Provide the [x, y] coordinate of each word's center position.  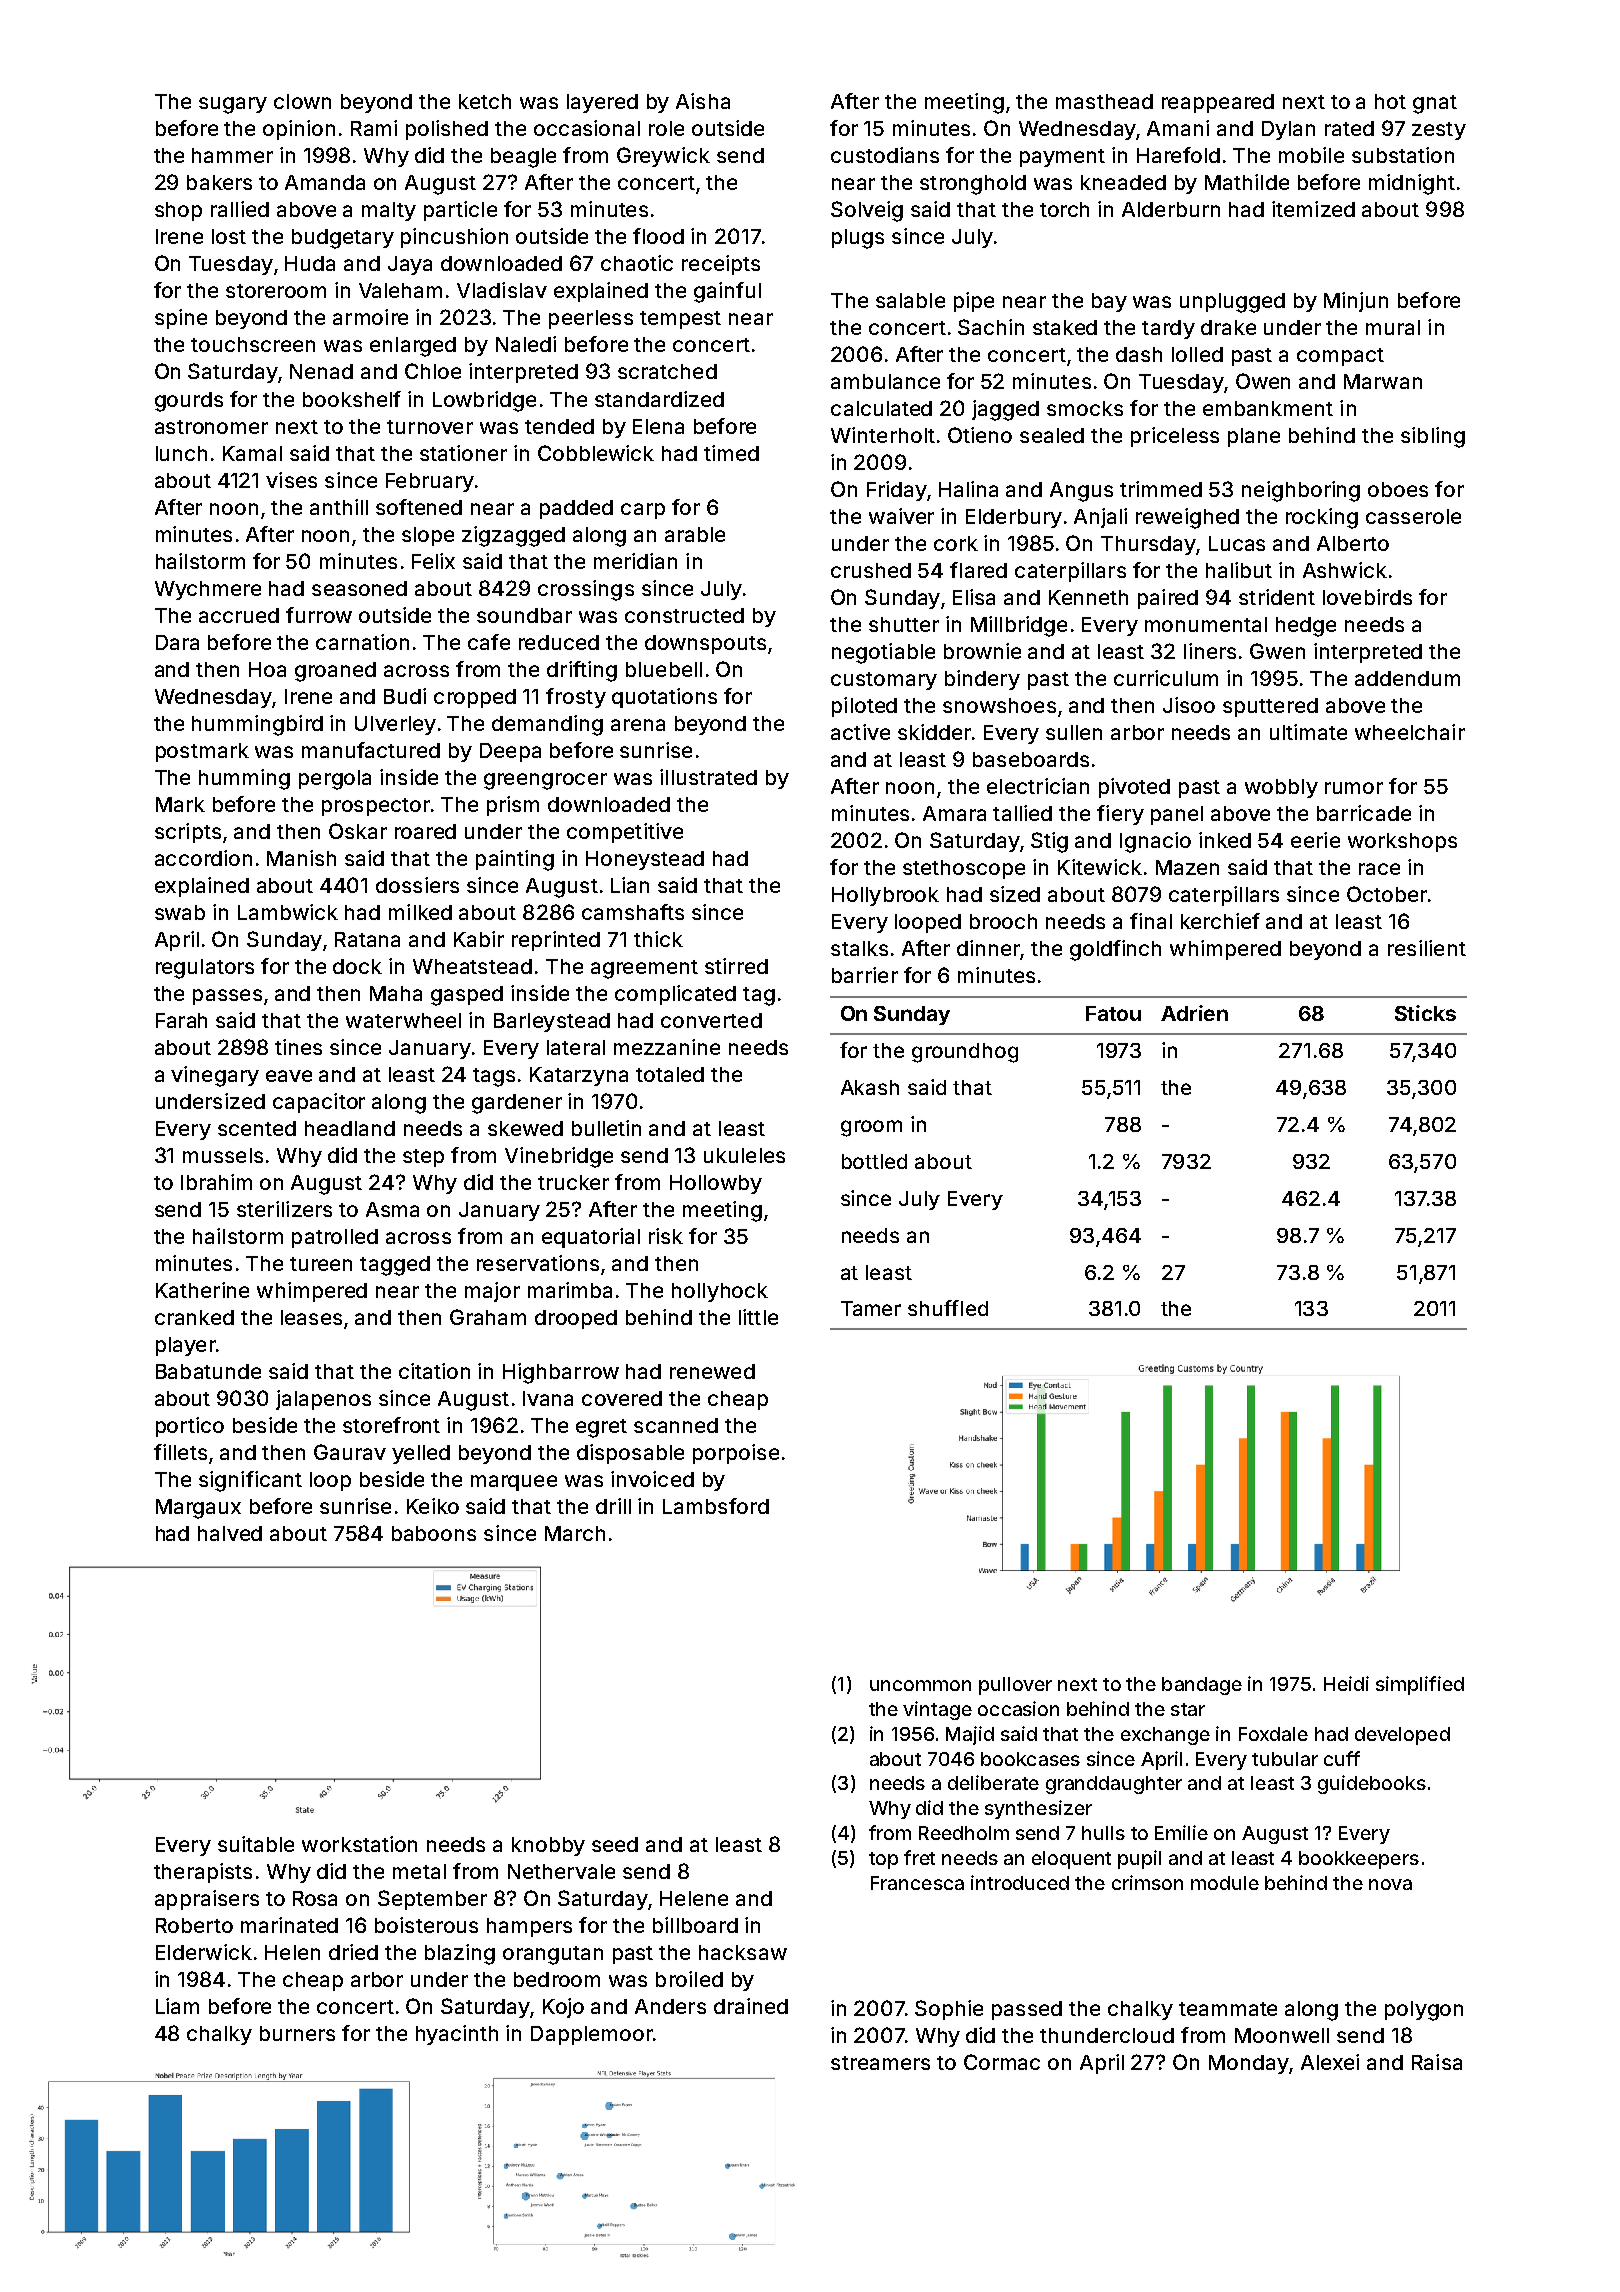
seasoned [359, 588]
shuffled [948, 1308]
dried [353, 1952]
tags [494, 1077]
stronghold [973, 185]
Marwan [1383, 381]
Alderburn [1171, 209]
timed [731, 453]
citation [434, 1371]
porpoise [736, 1454]
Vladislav [502, 290]
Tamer [871, 1308]
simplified [1420, 1685]
